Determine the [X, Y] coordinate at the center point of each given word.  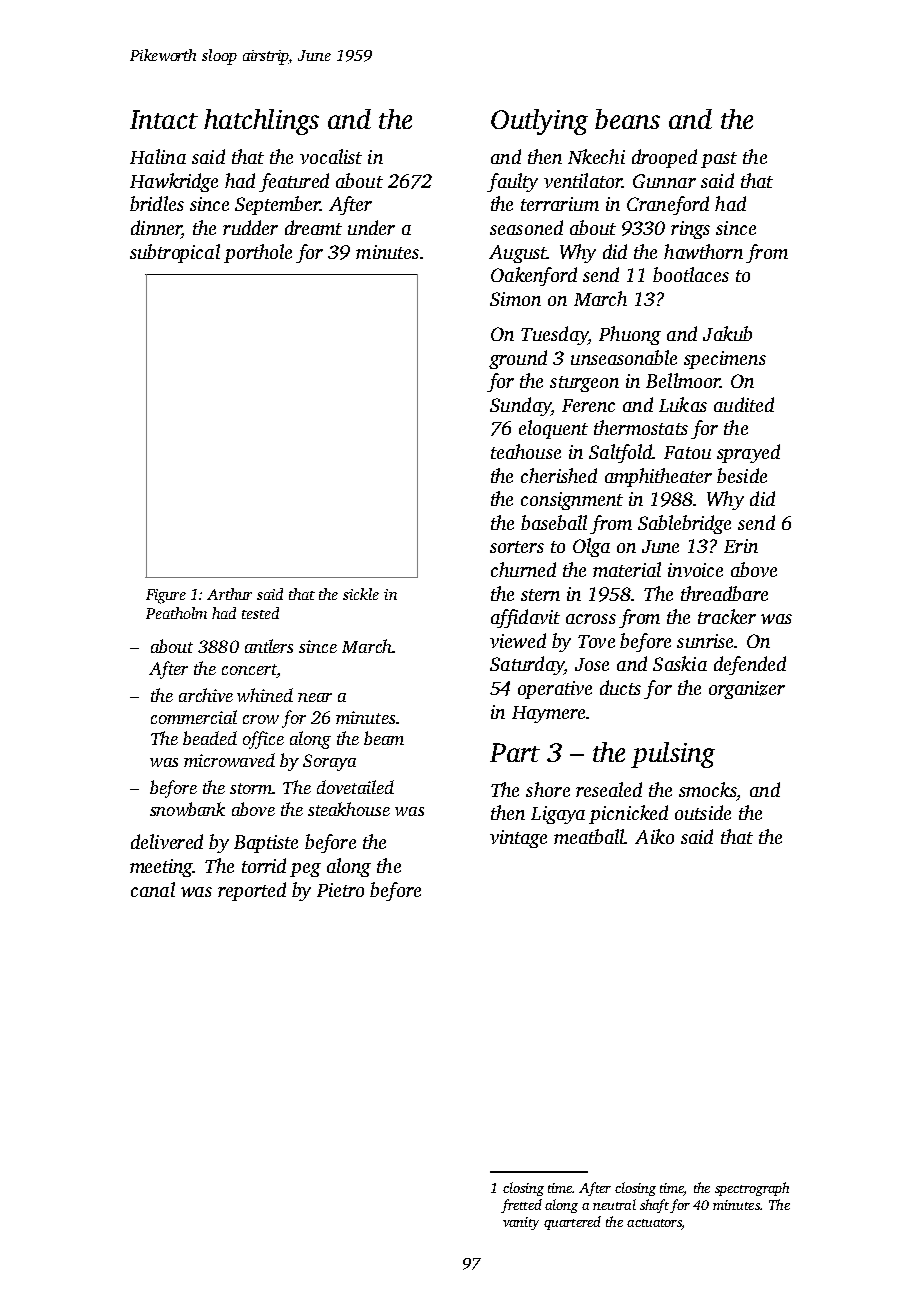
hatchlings [261, 122]
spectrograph [752, 1189]
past [719, 160]
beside [742, 475]
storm [251, 788]
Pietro [340, 890]
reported [252, 891]
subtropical [175, 253]
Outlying [539, 122]
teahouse [526, 451]
